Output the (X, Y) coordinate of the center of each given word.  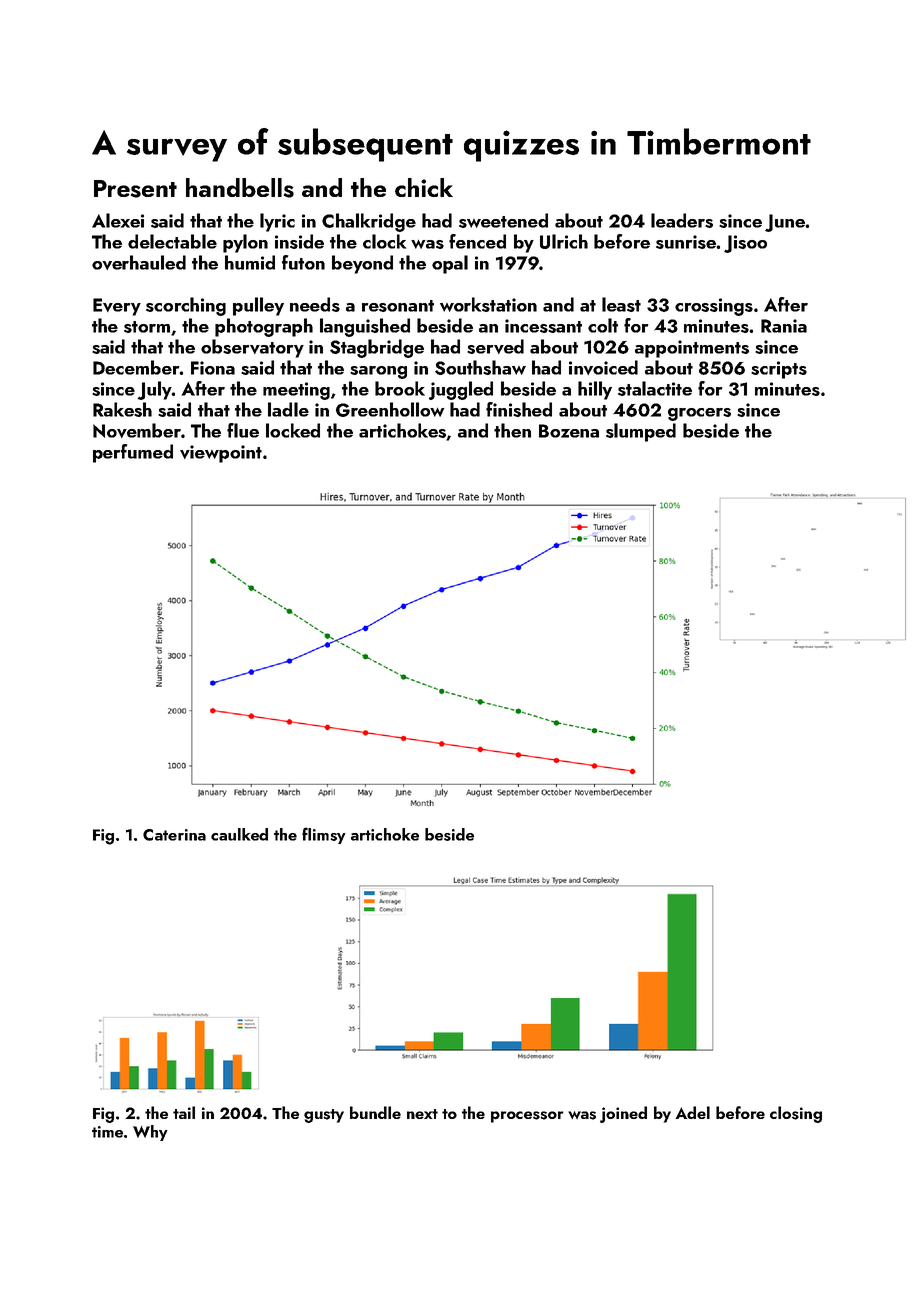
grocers (699, 414)
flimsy (323, 835)
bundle (375, 1112)
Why (150, 1133)
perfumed (133, 453)
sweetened (503, 220)
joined (623, 1114)
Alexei (118, 220)
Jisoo (745, 244)
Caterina (174, 835)
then (512, 430)
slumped (641, 432)
